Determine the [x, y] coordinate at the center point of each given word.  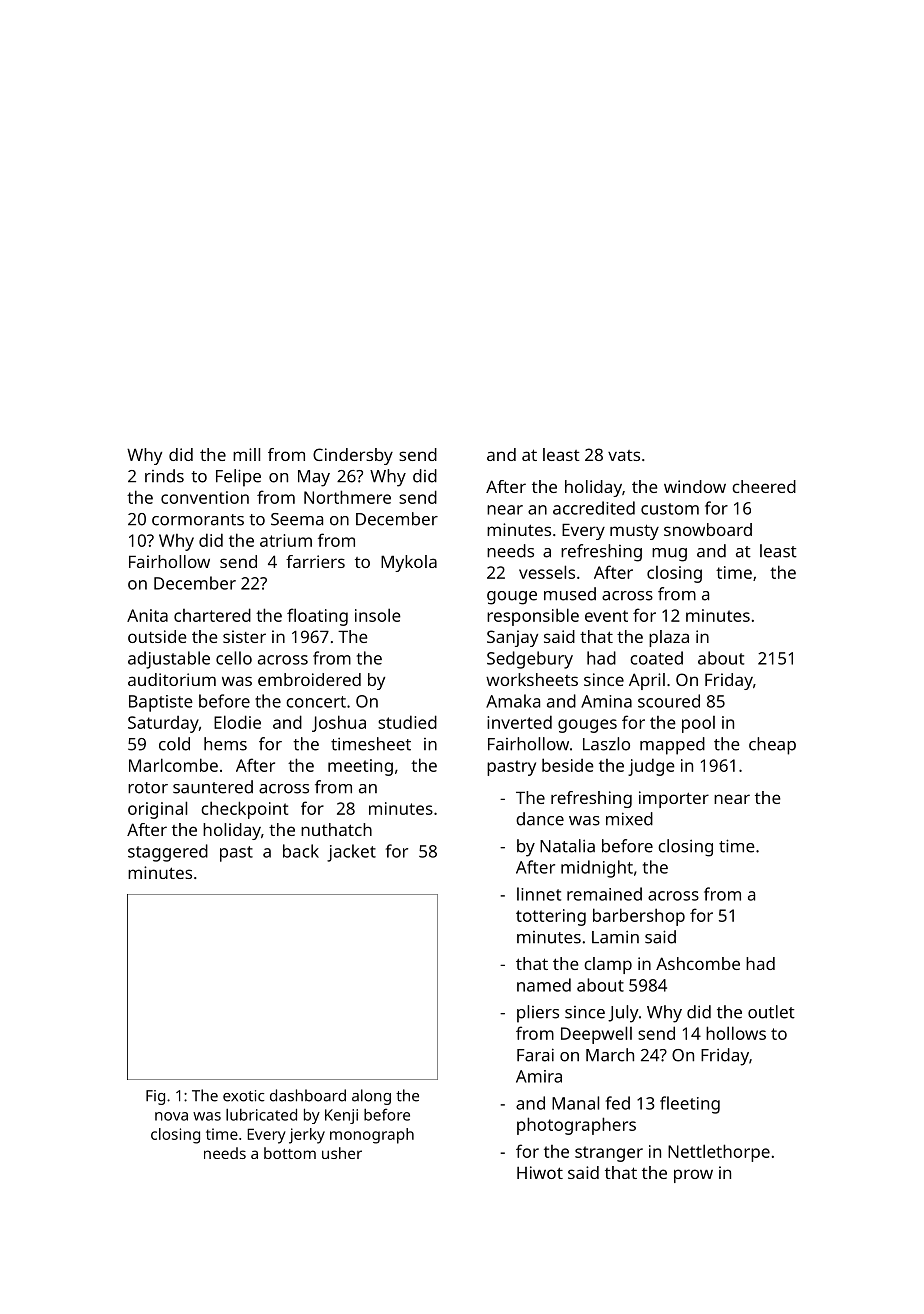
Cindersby [353, 456]
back [301, 851]
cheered [764, 486]
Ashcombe [698, 963]
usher [342, 1153]
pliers [538, 1014]
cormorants [198, 520]
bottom [290, 1153]
